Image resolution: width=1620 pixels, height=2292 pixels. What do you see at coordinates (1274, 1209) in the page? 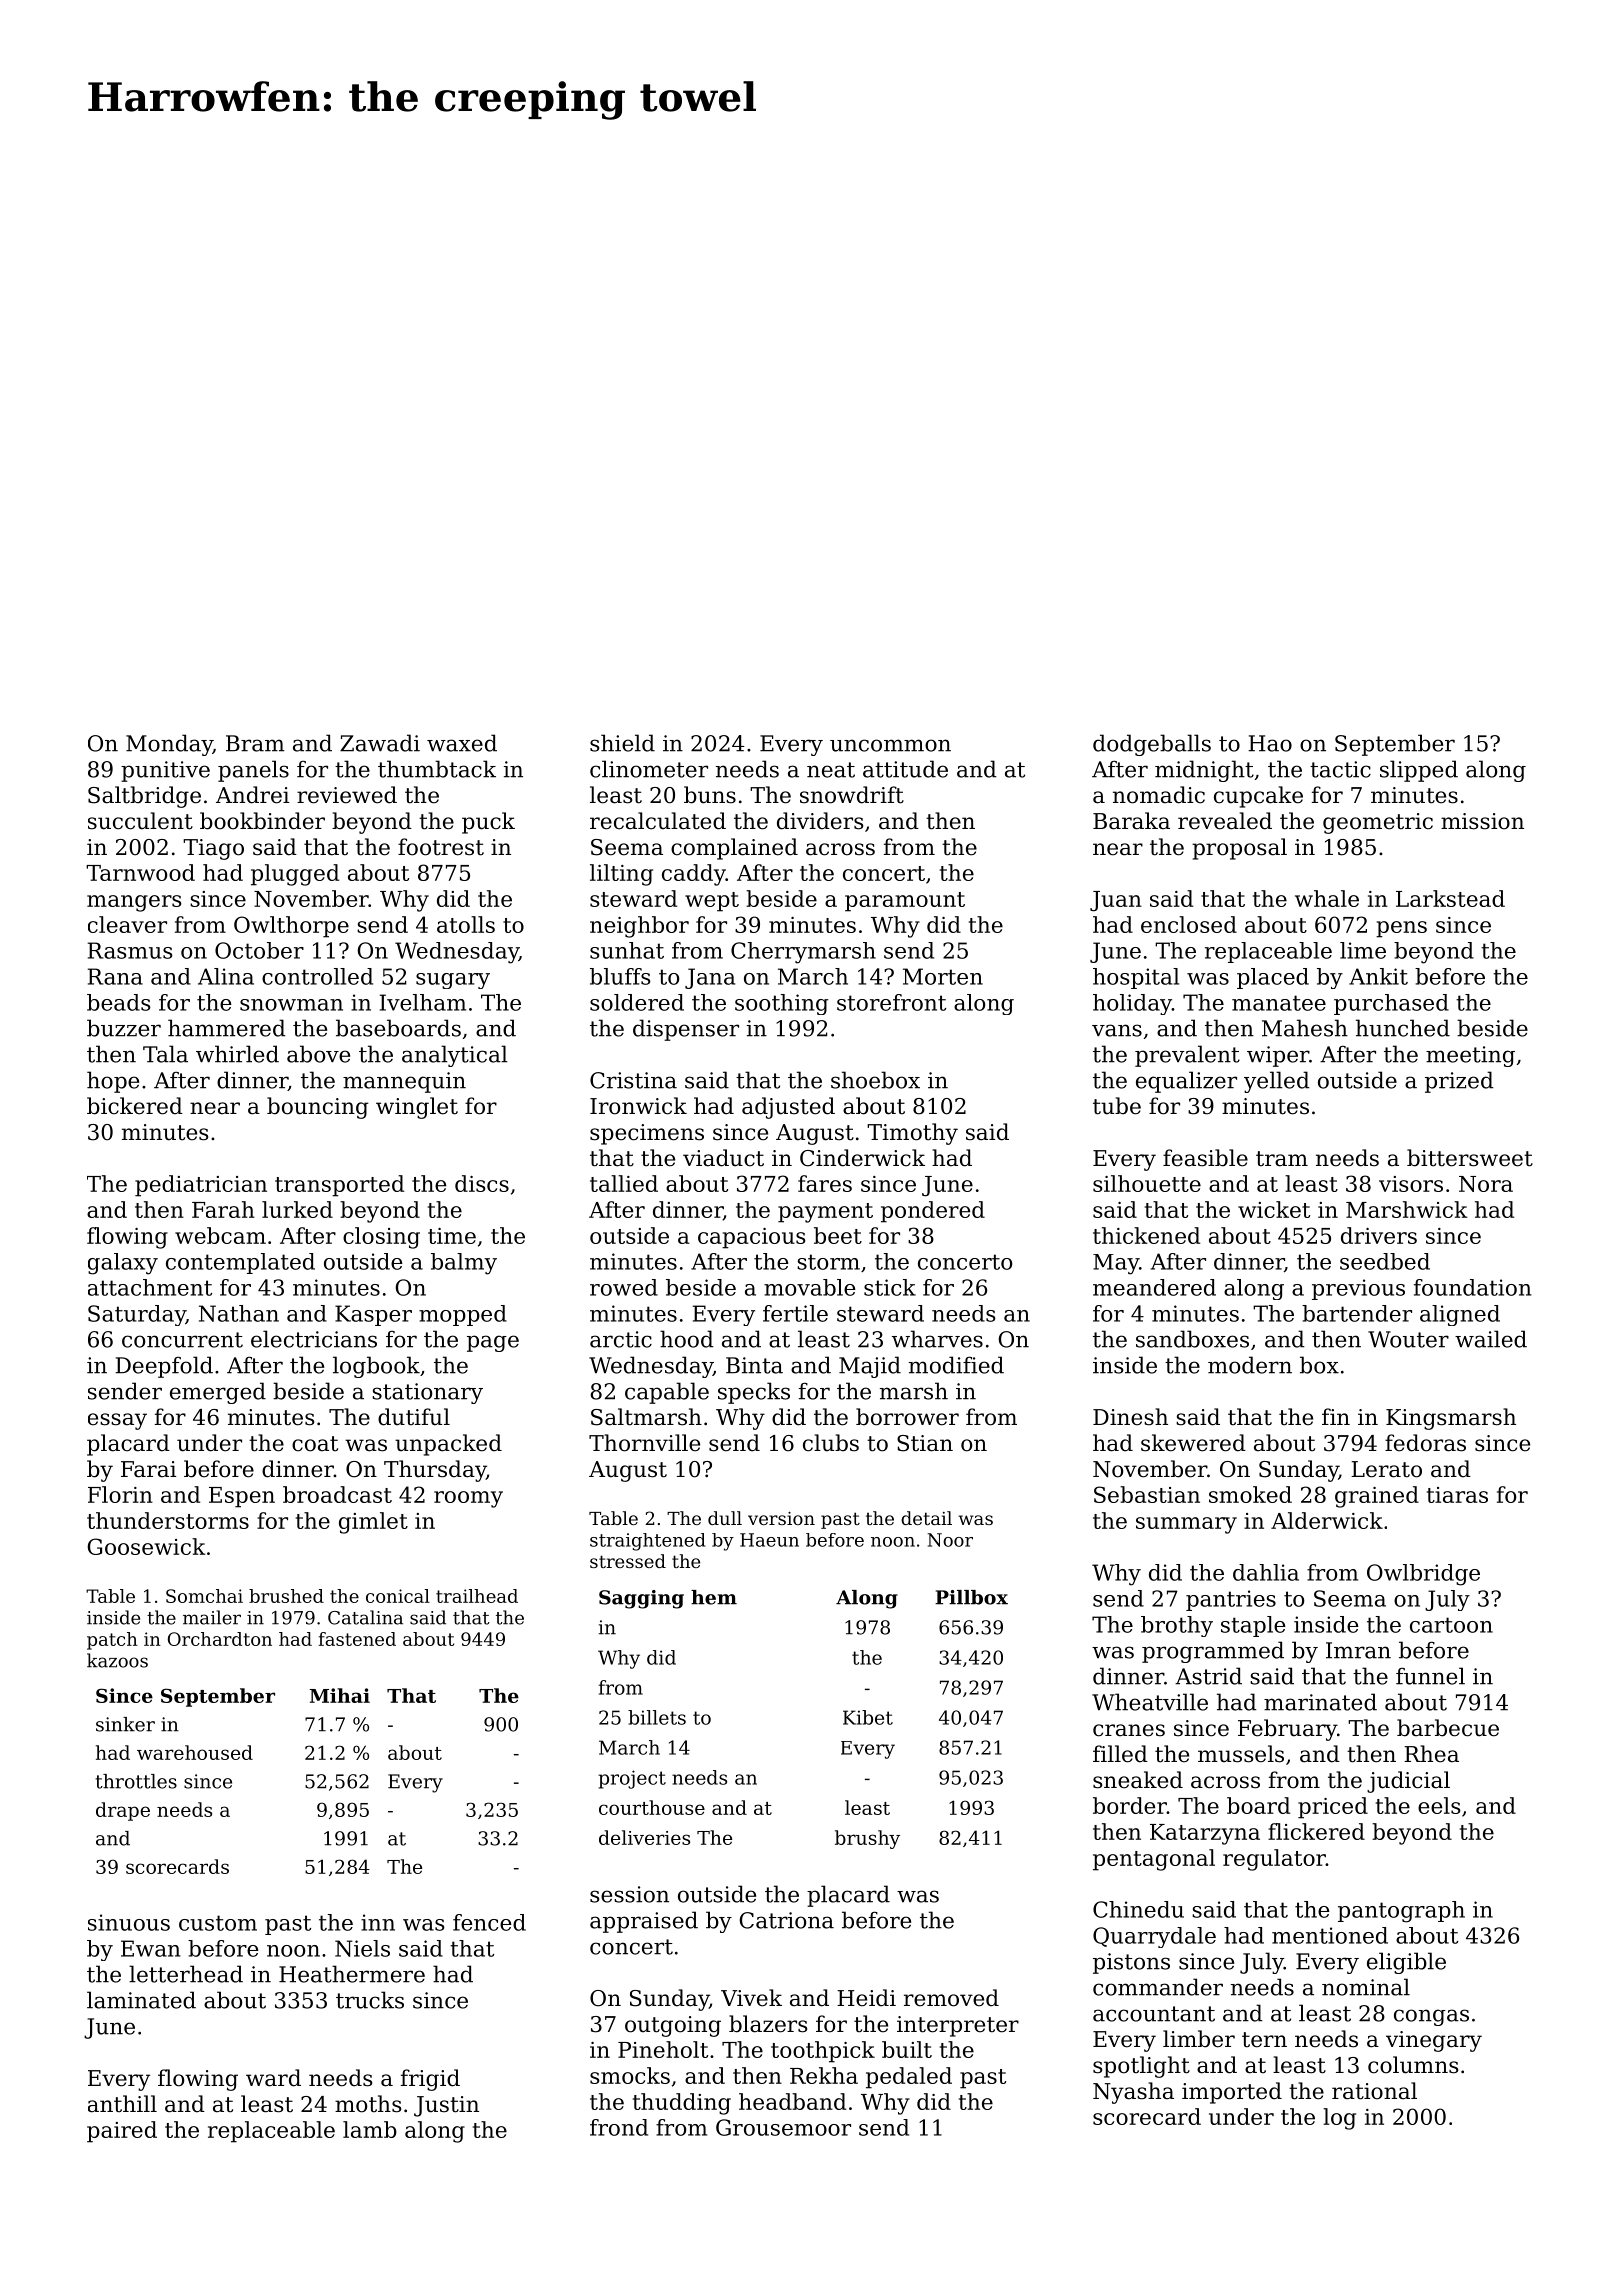
I see `wicket` at bounding box center [1274, 1209].
